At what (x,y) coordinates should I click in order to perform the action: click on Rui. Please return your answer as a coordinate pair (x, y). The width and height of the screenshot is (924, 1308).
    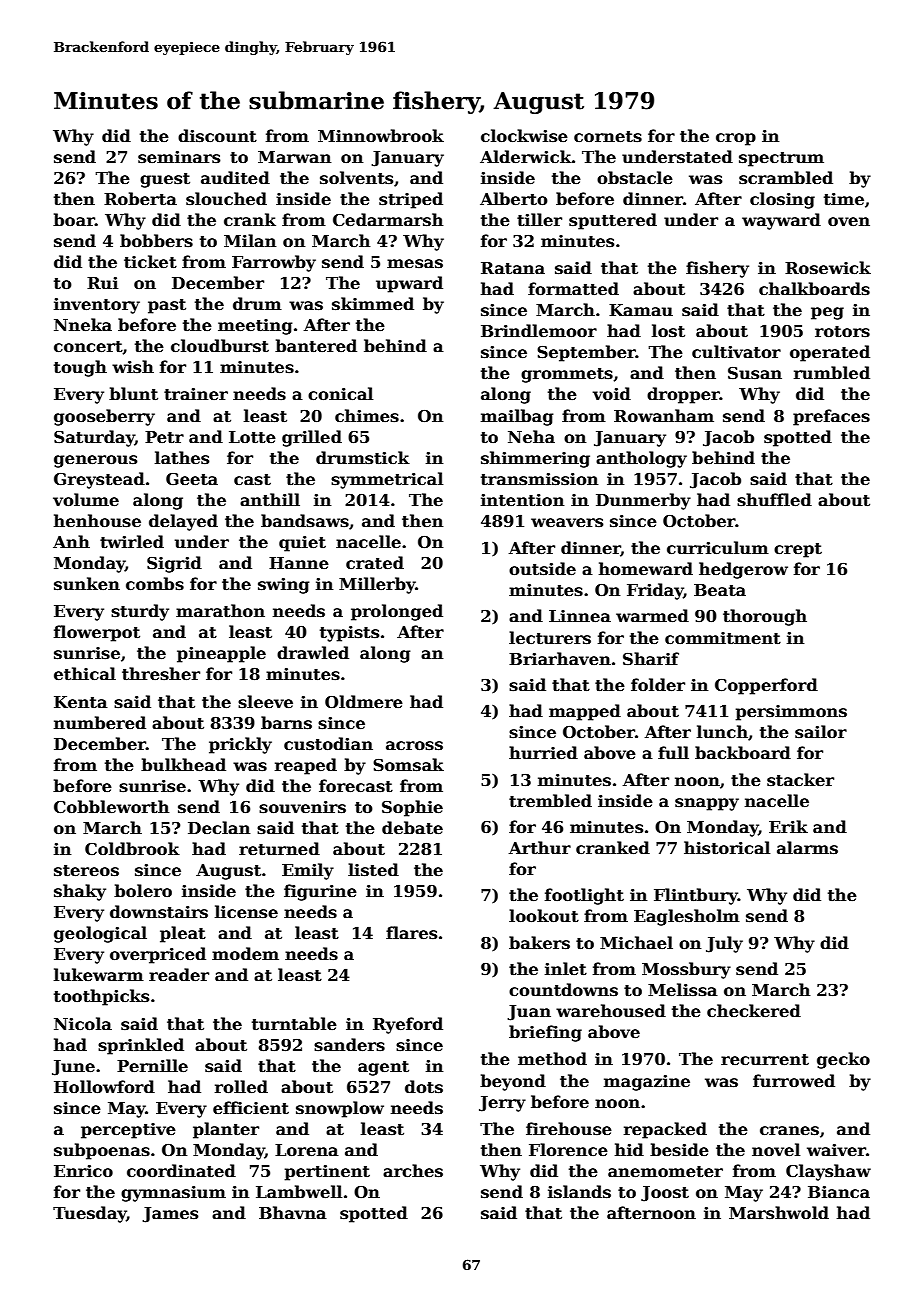
    Looking at the image, I should click on (102, 283).
